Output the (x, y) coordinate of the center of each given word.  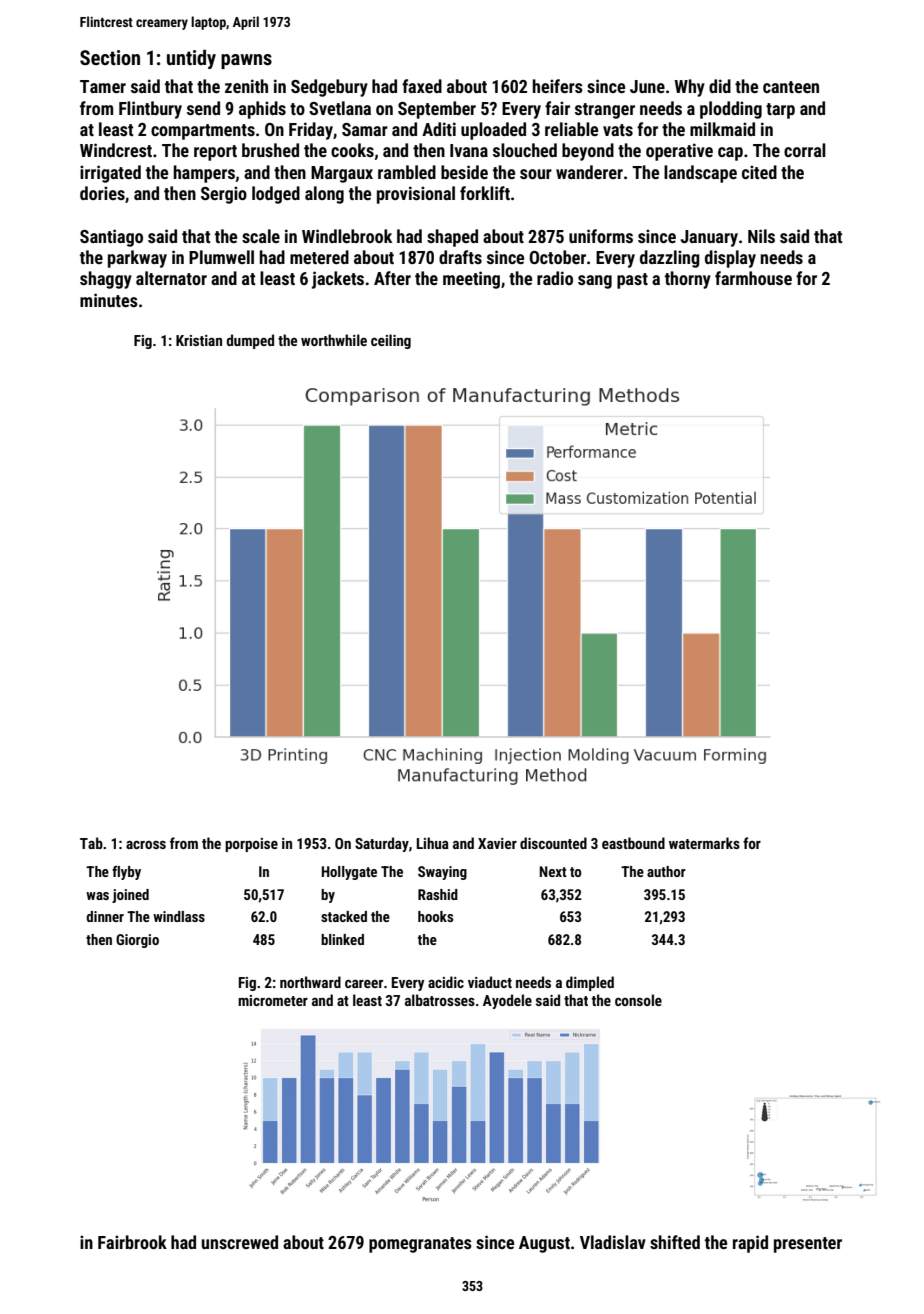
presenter (808, 1245)
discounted (553, 843)
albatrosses (440, 1000)
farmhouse (753, 278)
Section (110, 57)
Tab (91, 843)
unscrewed (240, 1242)
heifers (558, 86)
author (666, 871)
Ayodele (507, 1001)
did (720, 86)
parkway (137, 259)
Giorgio (137, 941)
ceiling (391, 341)
